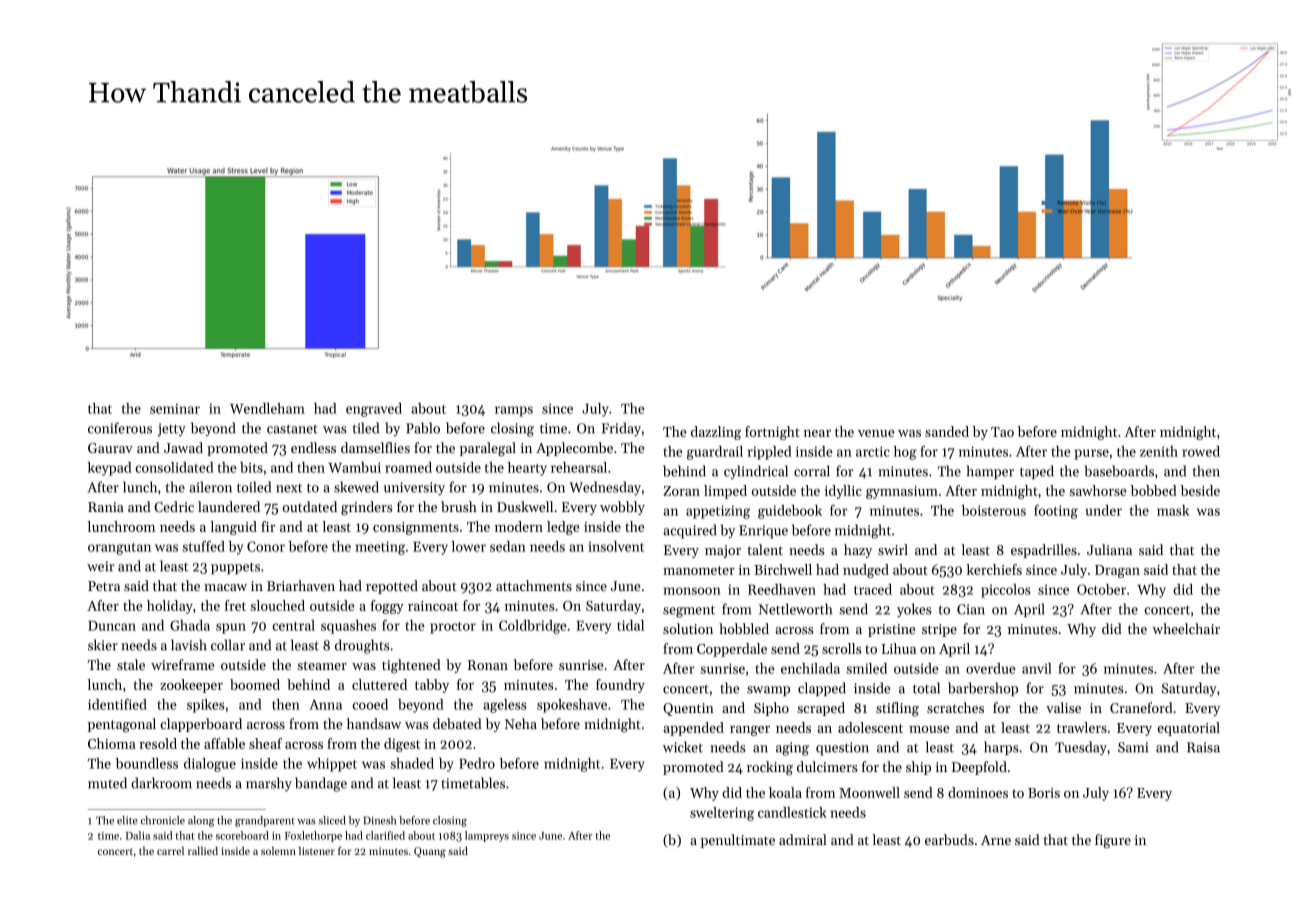  What do you see at coordinates (317, 850) in the image?
I see `listener` at bounding box center [317, 850].
